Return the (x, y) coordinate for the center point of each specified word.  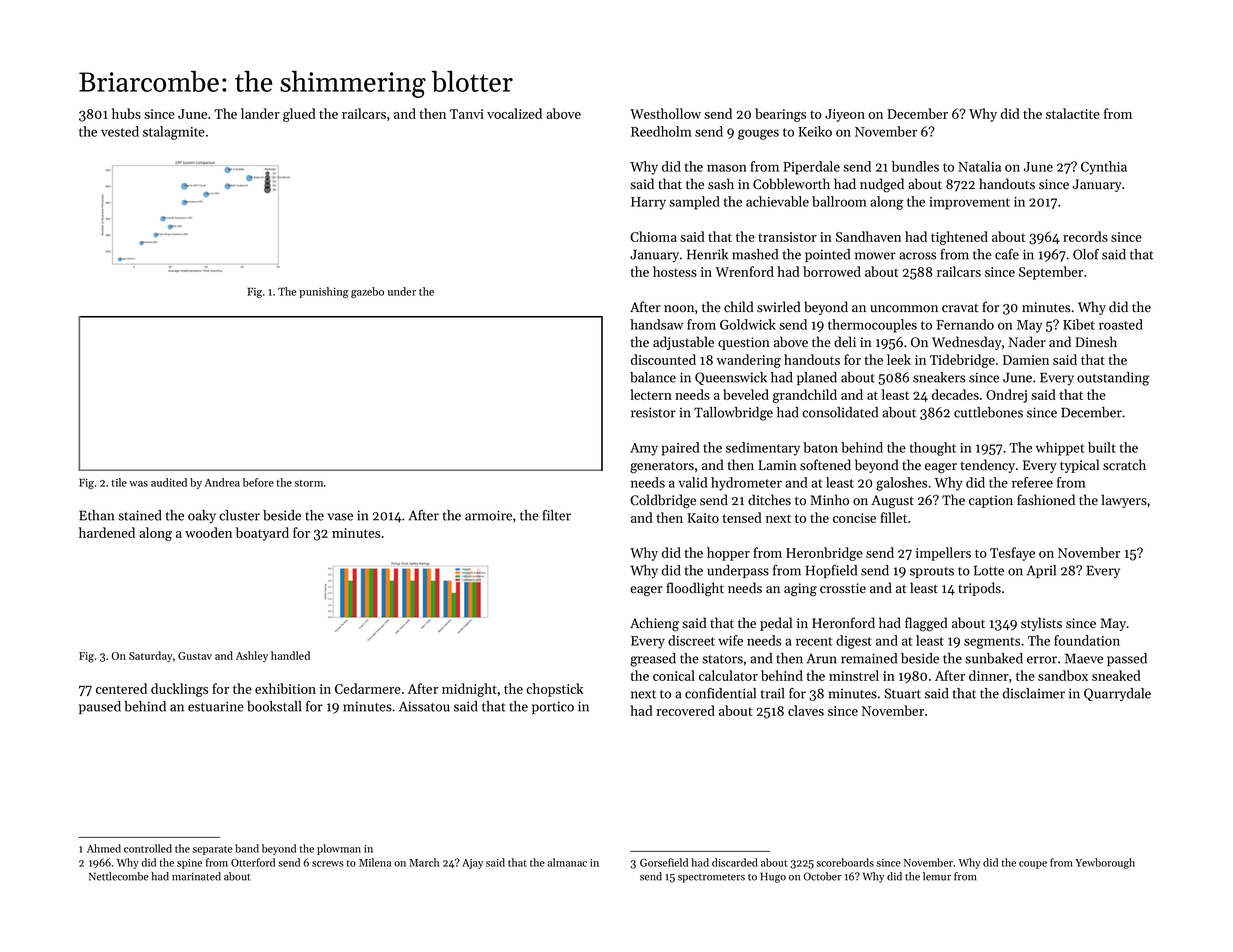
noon (679, 309)
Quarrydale (1117, 694)
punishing (324, 292)
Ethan (96, 515)
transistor (787, 237)
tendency (988, 466)
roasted (1121, 324)
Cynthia (1104, 168)
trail (773, 693)
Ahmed (104, 848)
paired (680, 449)
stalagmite (174, 133)
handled (290, 655)
